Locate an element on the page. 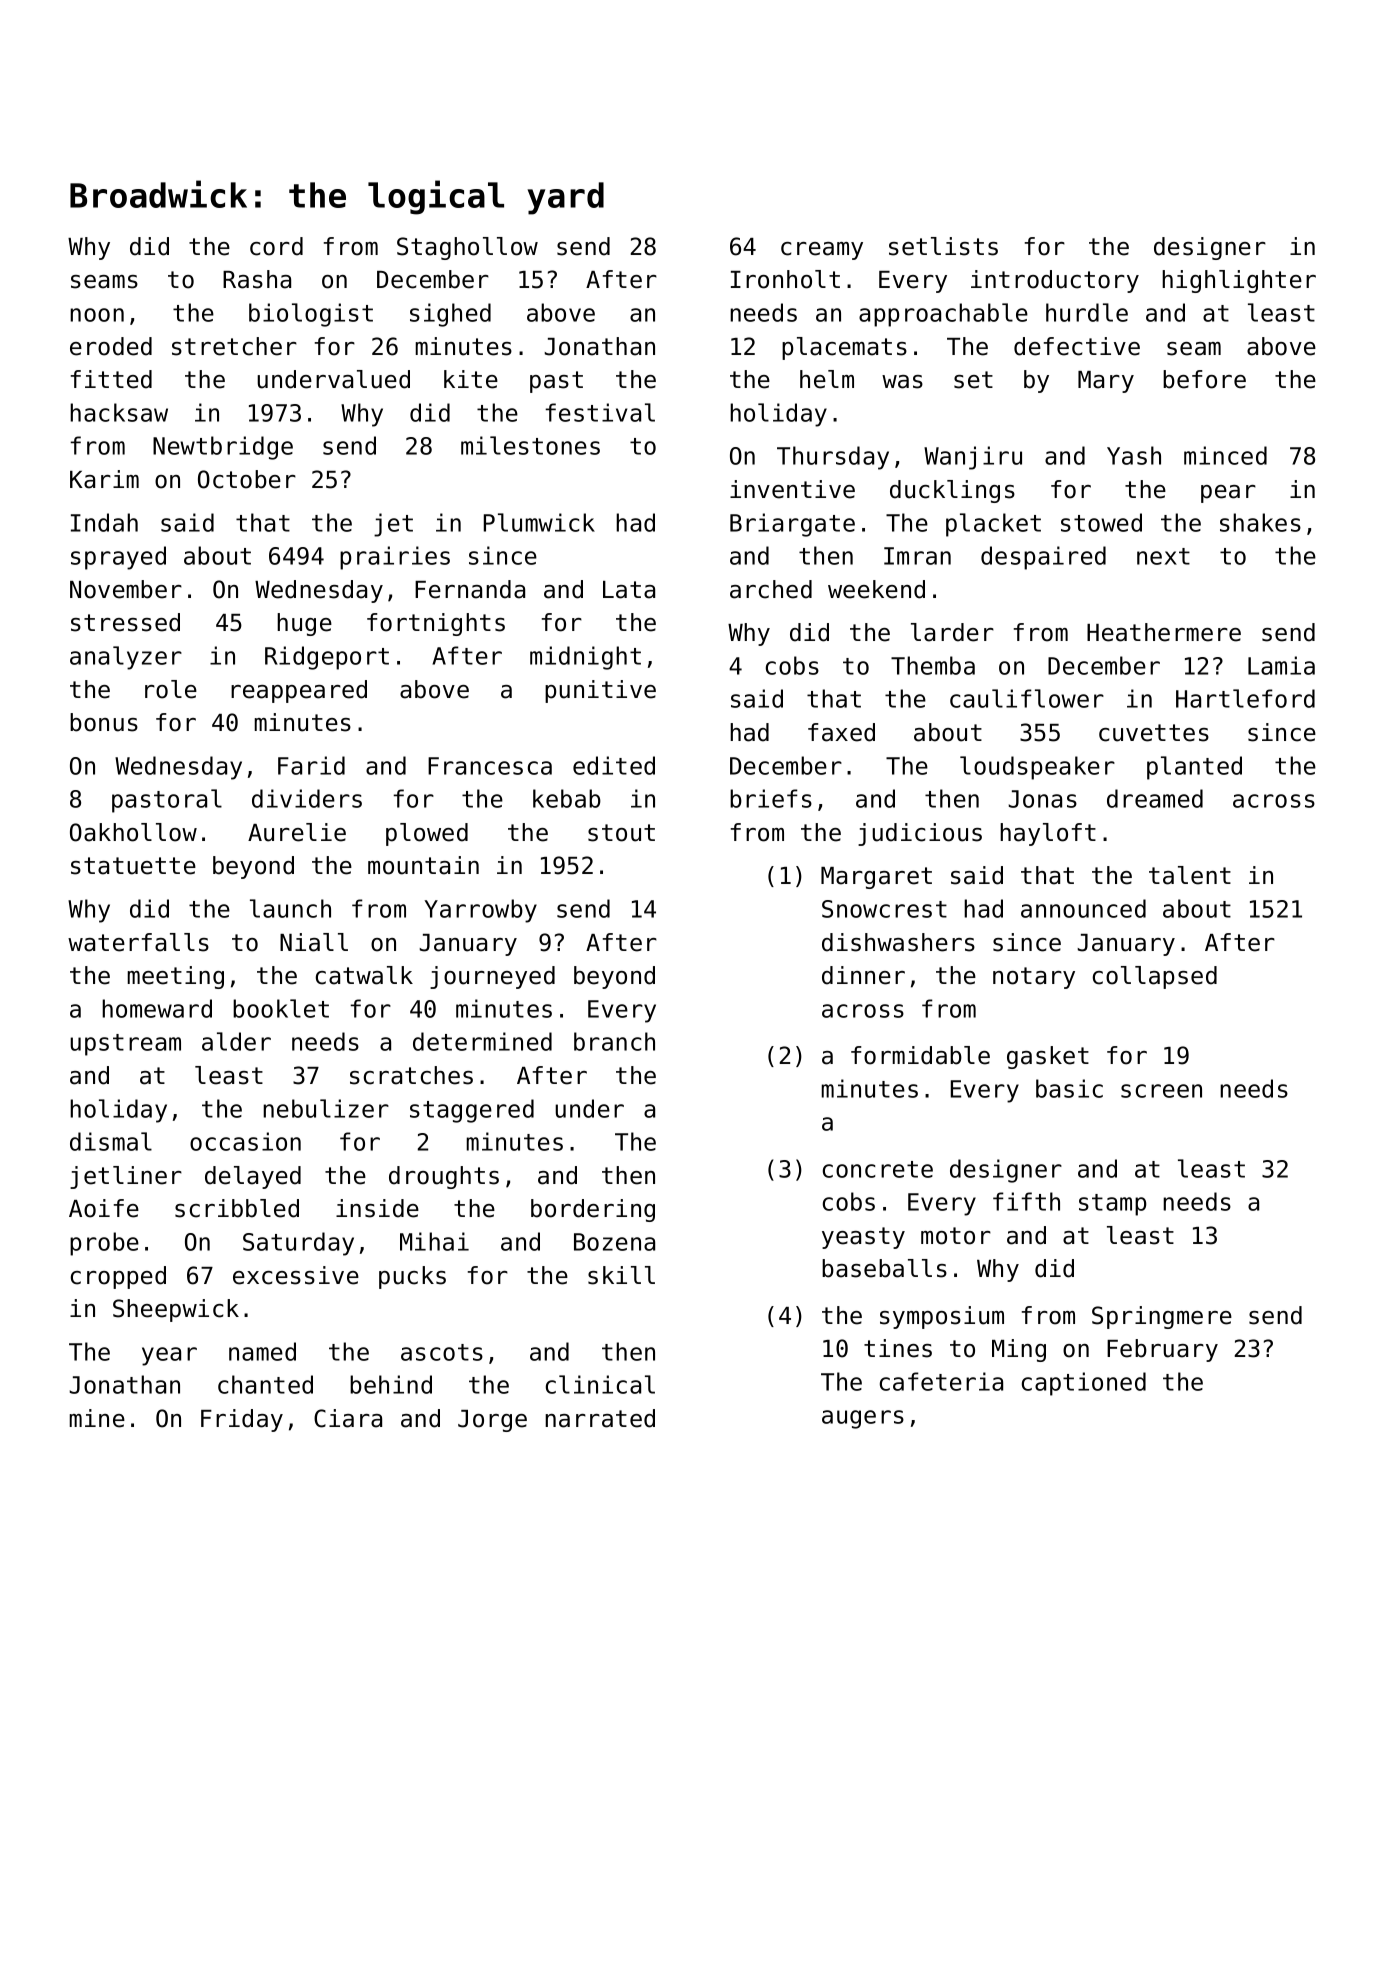  dreamed is located at coordinates (1155, 798).
